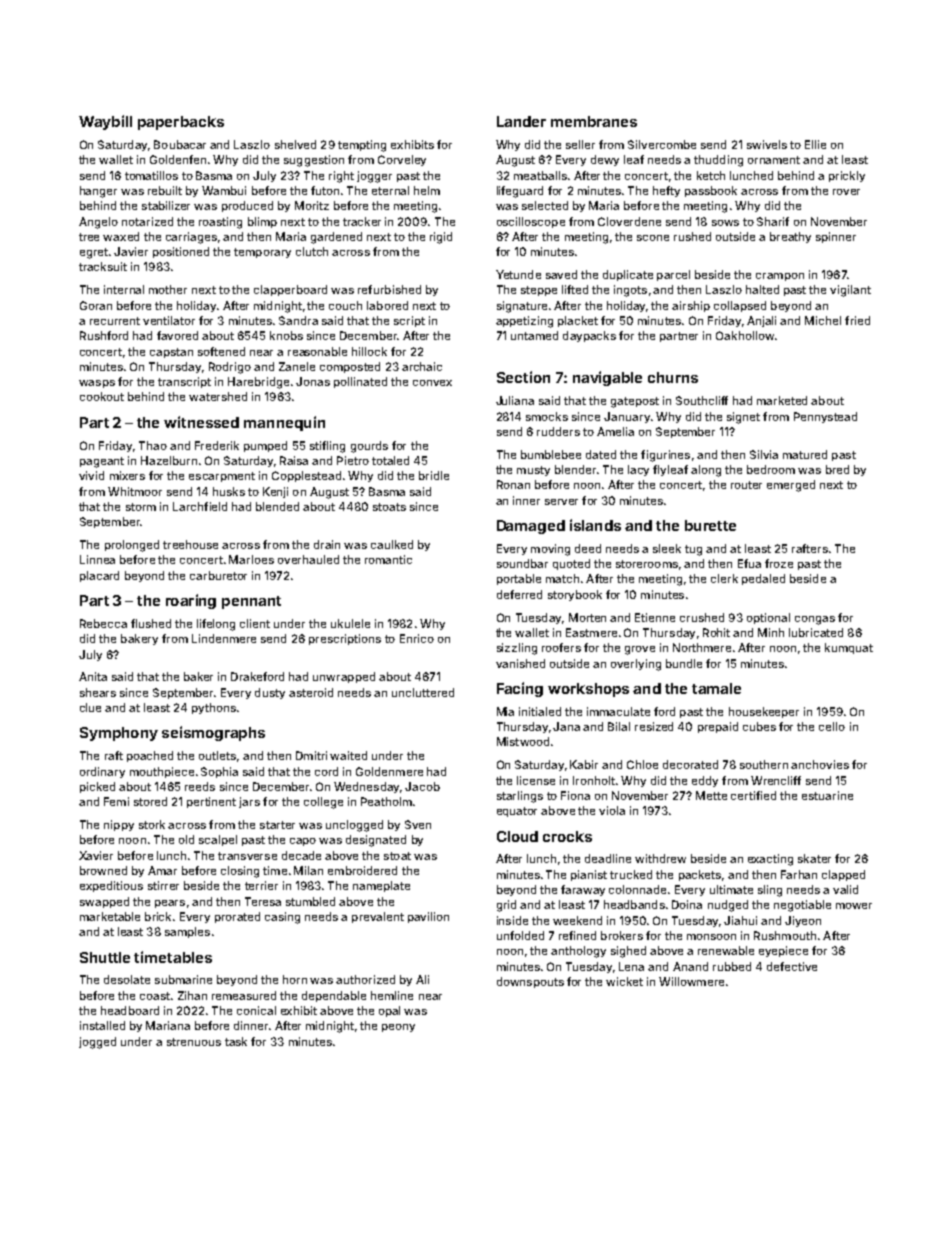  Describe the element at coordinates (673, 275) in the screenshot. I see `parcel` at that location.
